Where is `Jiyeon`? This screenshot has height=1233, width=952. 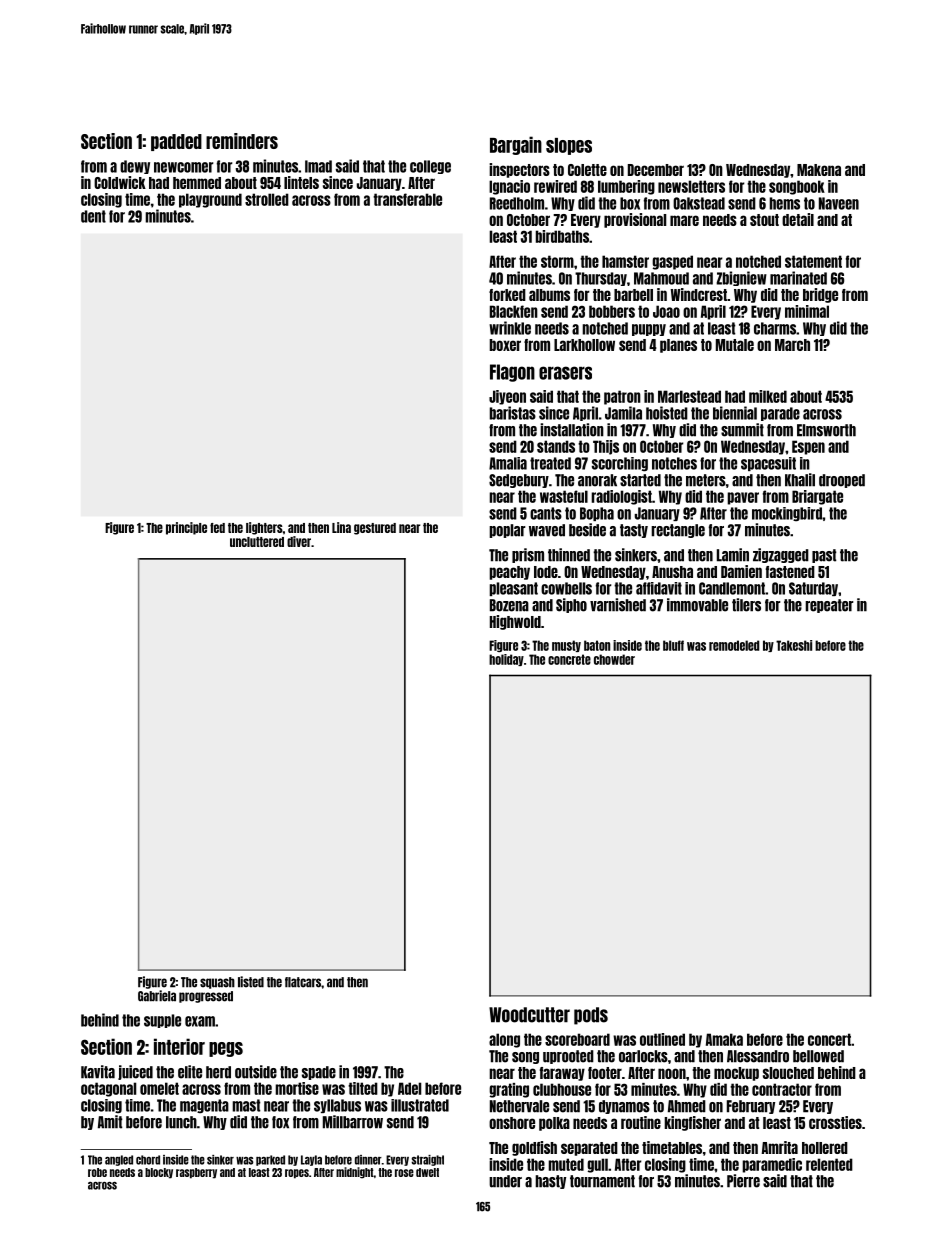 Jiyeon is located at coordinates (507, 397).
